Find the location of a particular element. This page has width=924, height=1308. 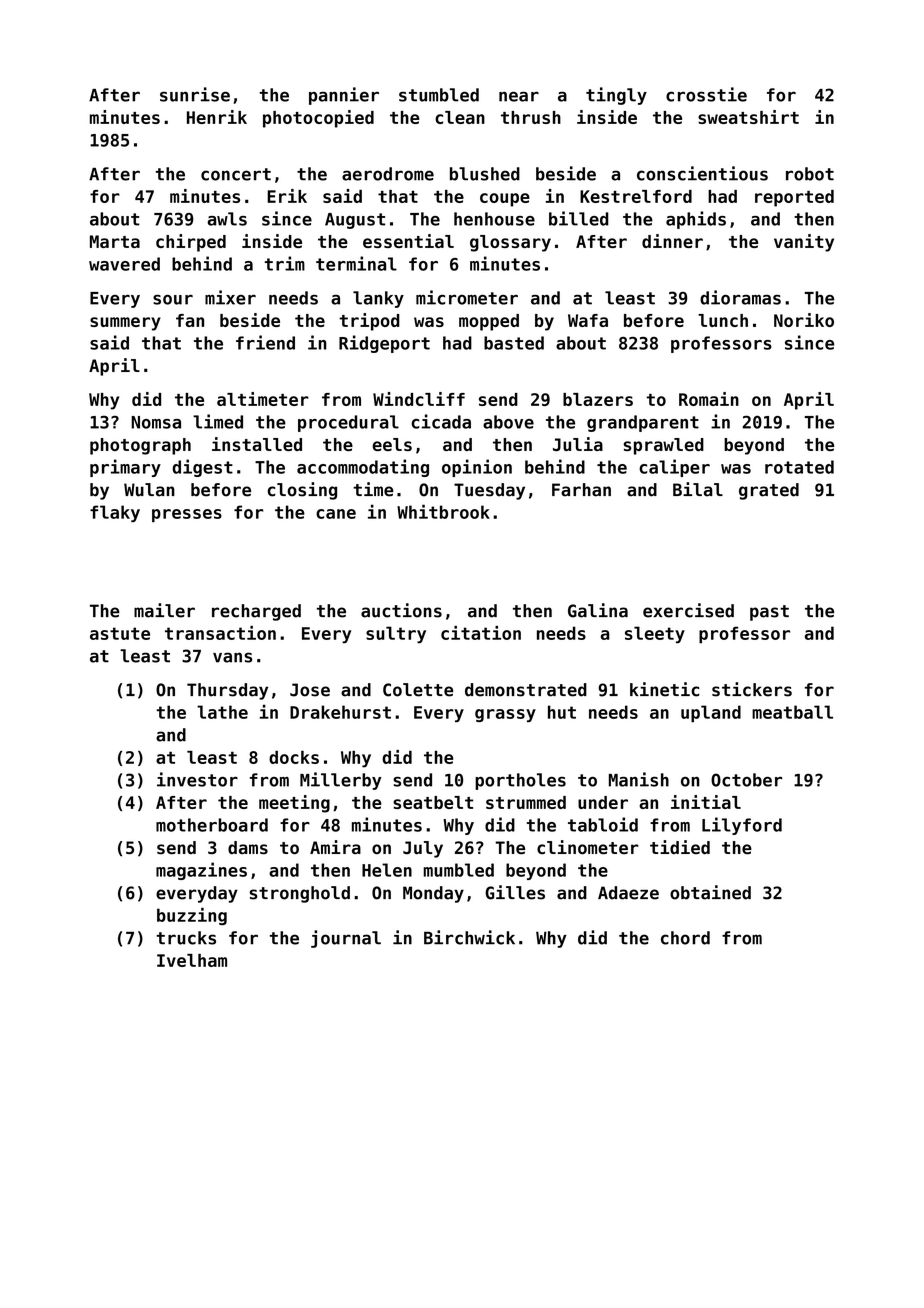

obtained is located at coordinates (710, 892).
